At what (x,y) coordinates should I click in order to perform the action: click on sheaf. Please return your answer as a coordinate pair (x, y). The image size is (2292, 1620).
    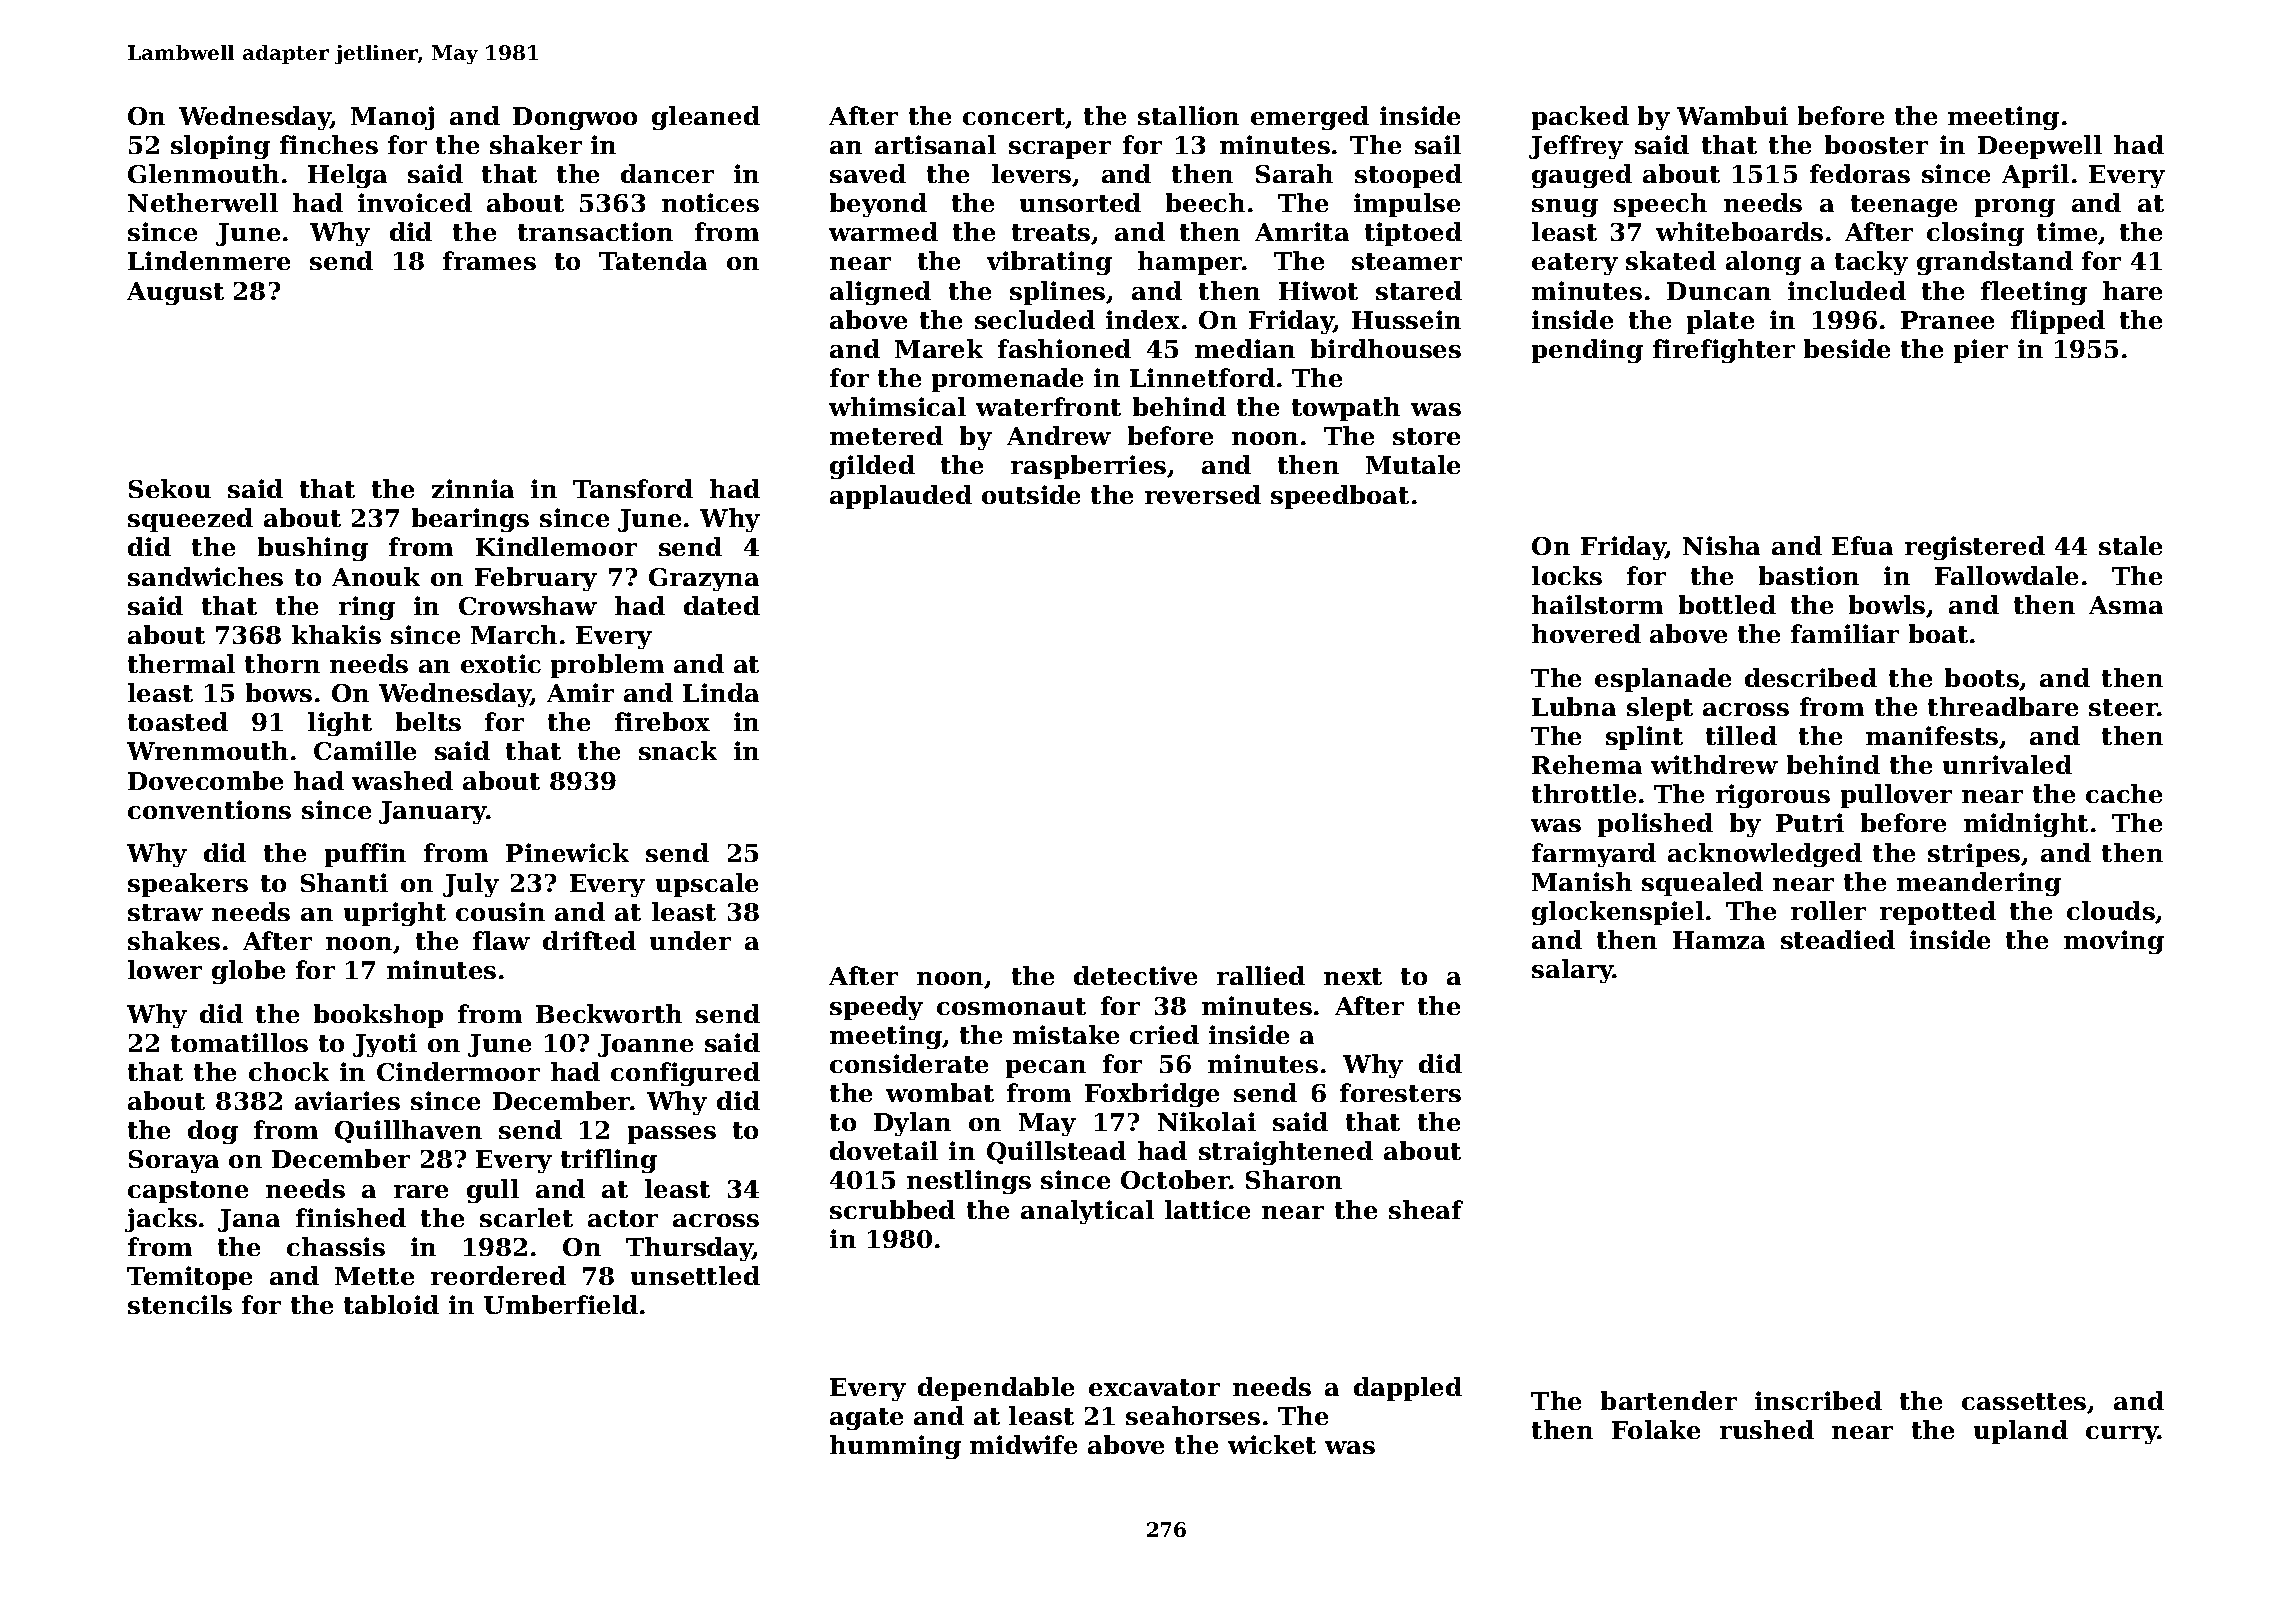
    Looking at the image, I should click on (1426, 1209).
